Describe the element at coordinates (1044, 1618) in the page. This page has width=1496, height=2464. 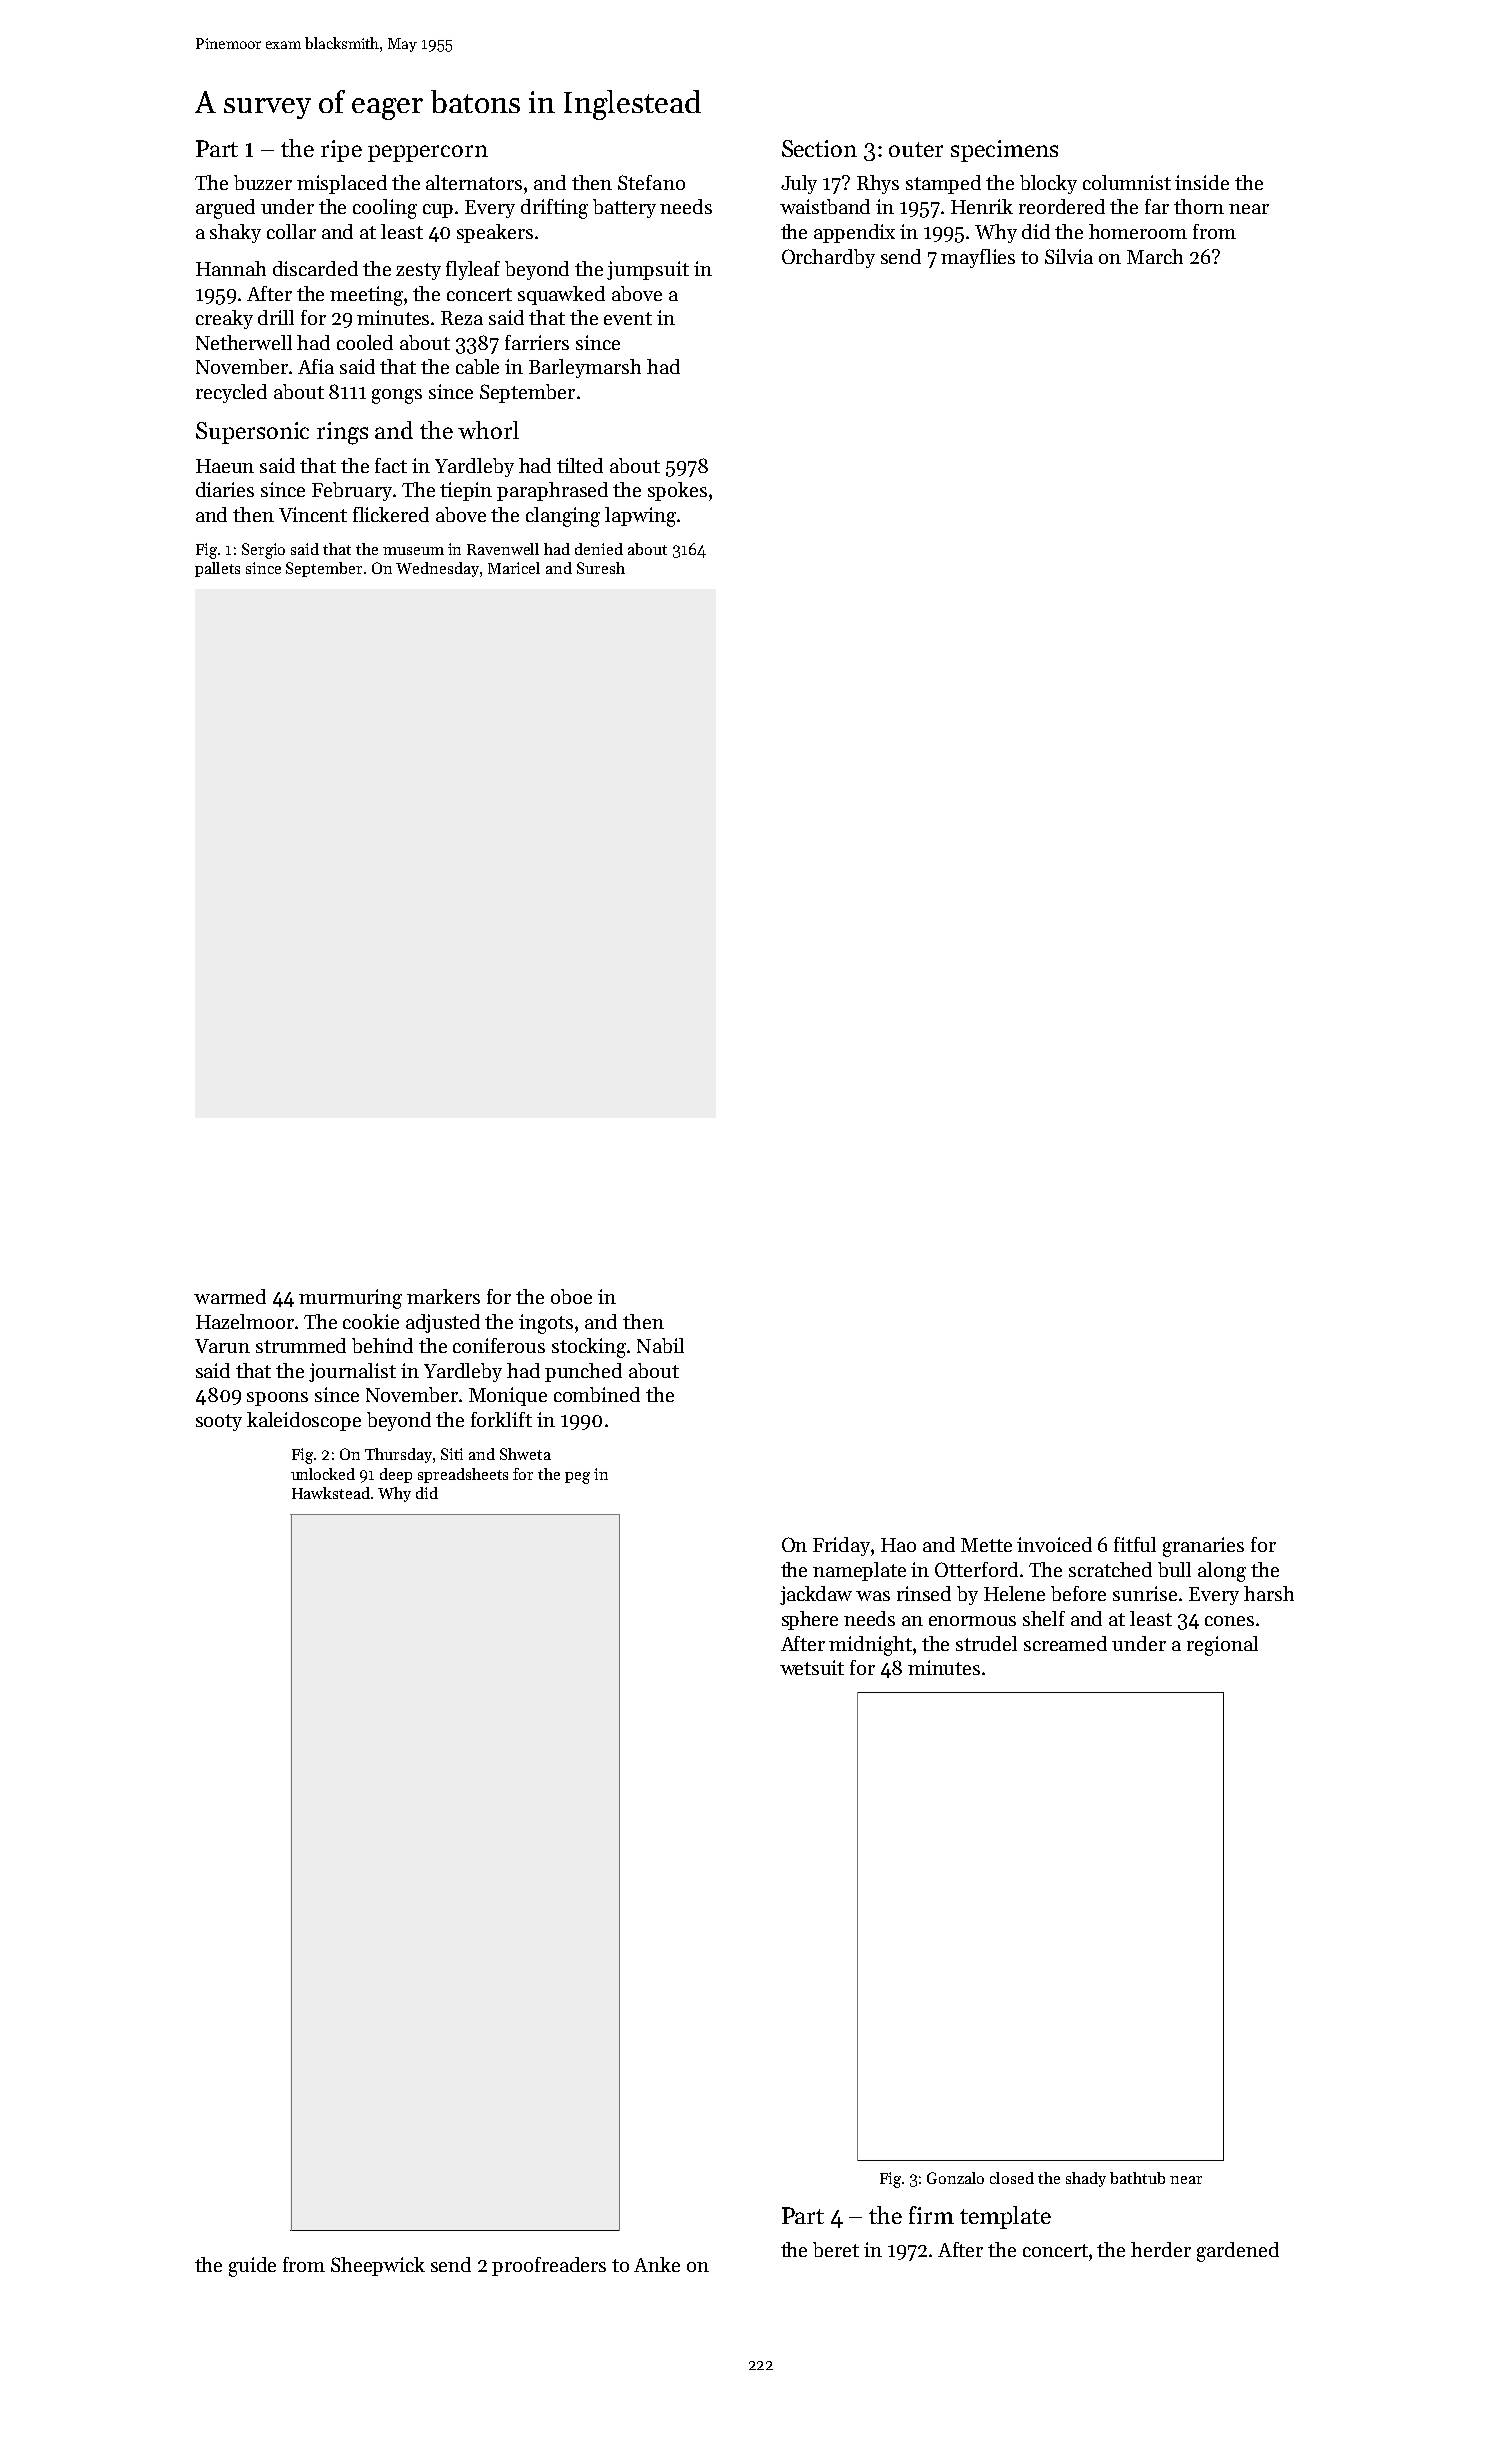
I see `shelf` at that location.
